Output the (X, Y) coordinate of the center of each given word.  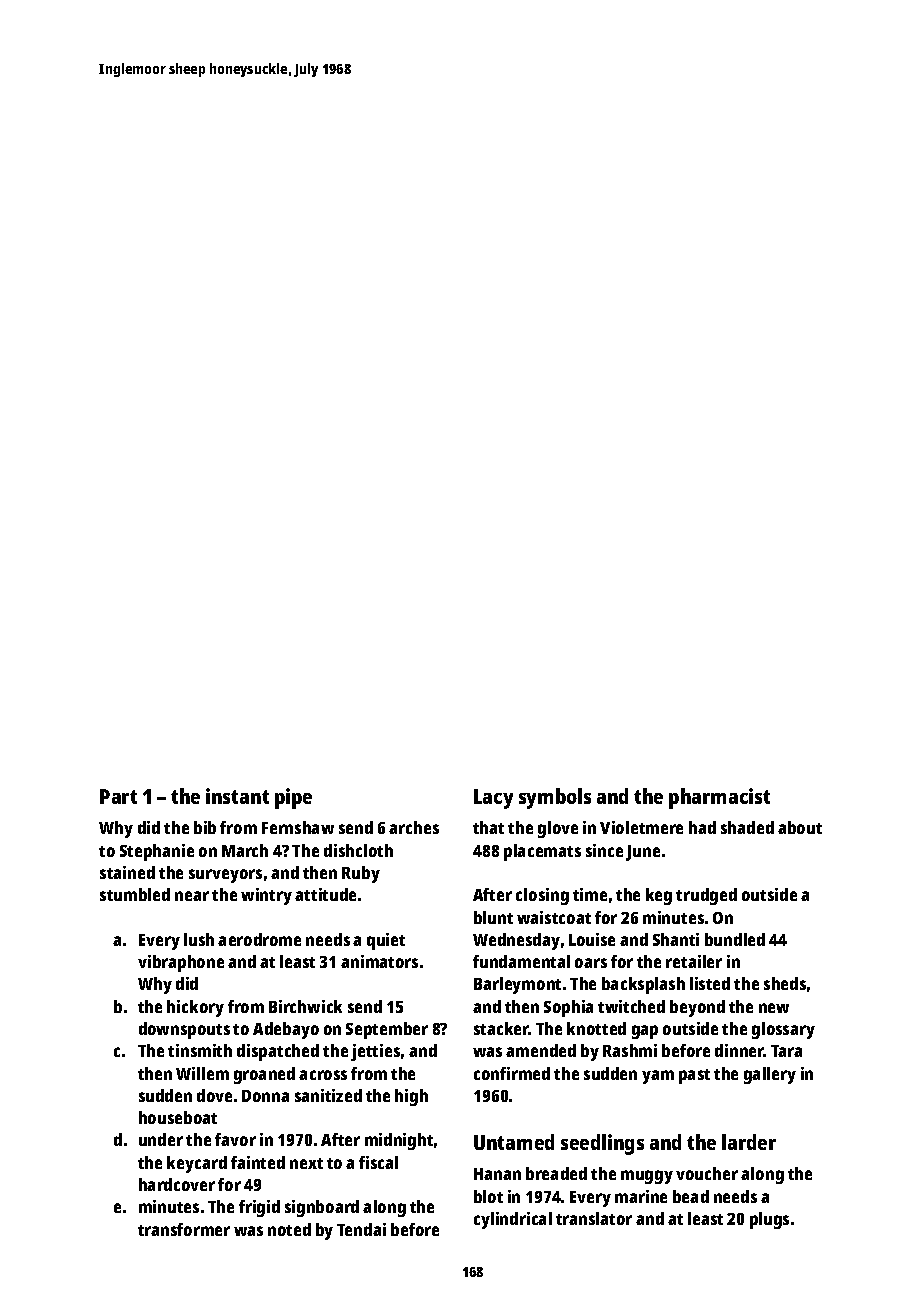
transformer (184, 1229)
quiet (386, 941)
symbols (555, 798)
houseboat (178, 1117)
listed (710, 983)
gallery (770, 1075)
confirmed (512, 1073)
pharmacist (719, 798)
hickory (195, 1008)
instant (237, 796)
